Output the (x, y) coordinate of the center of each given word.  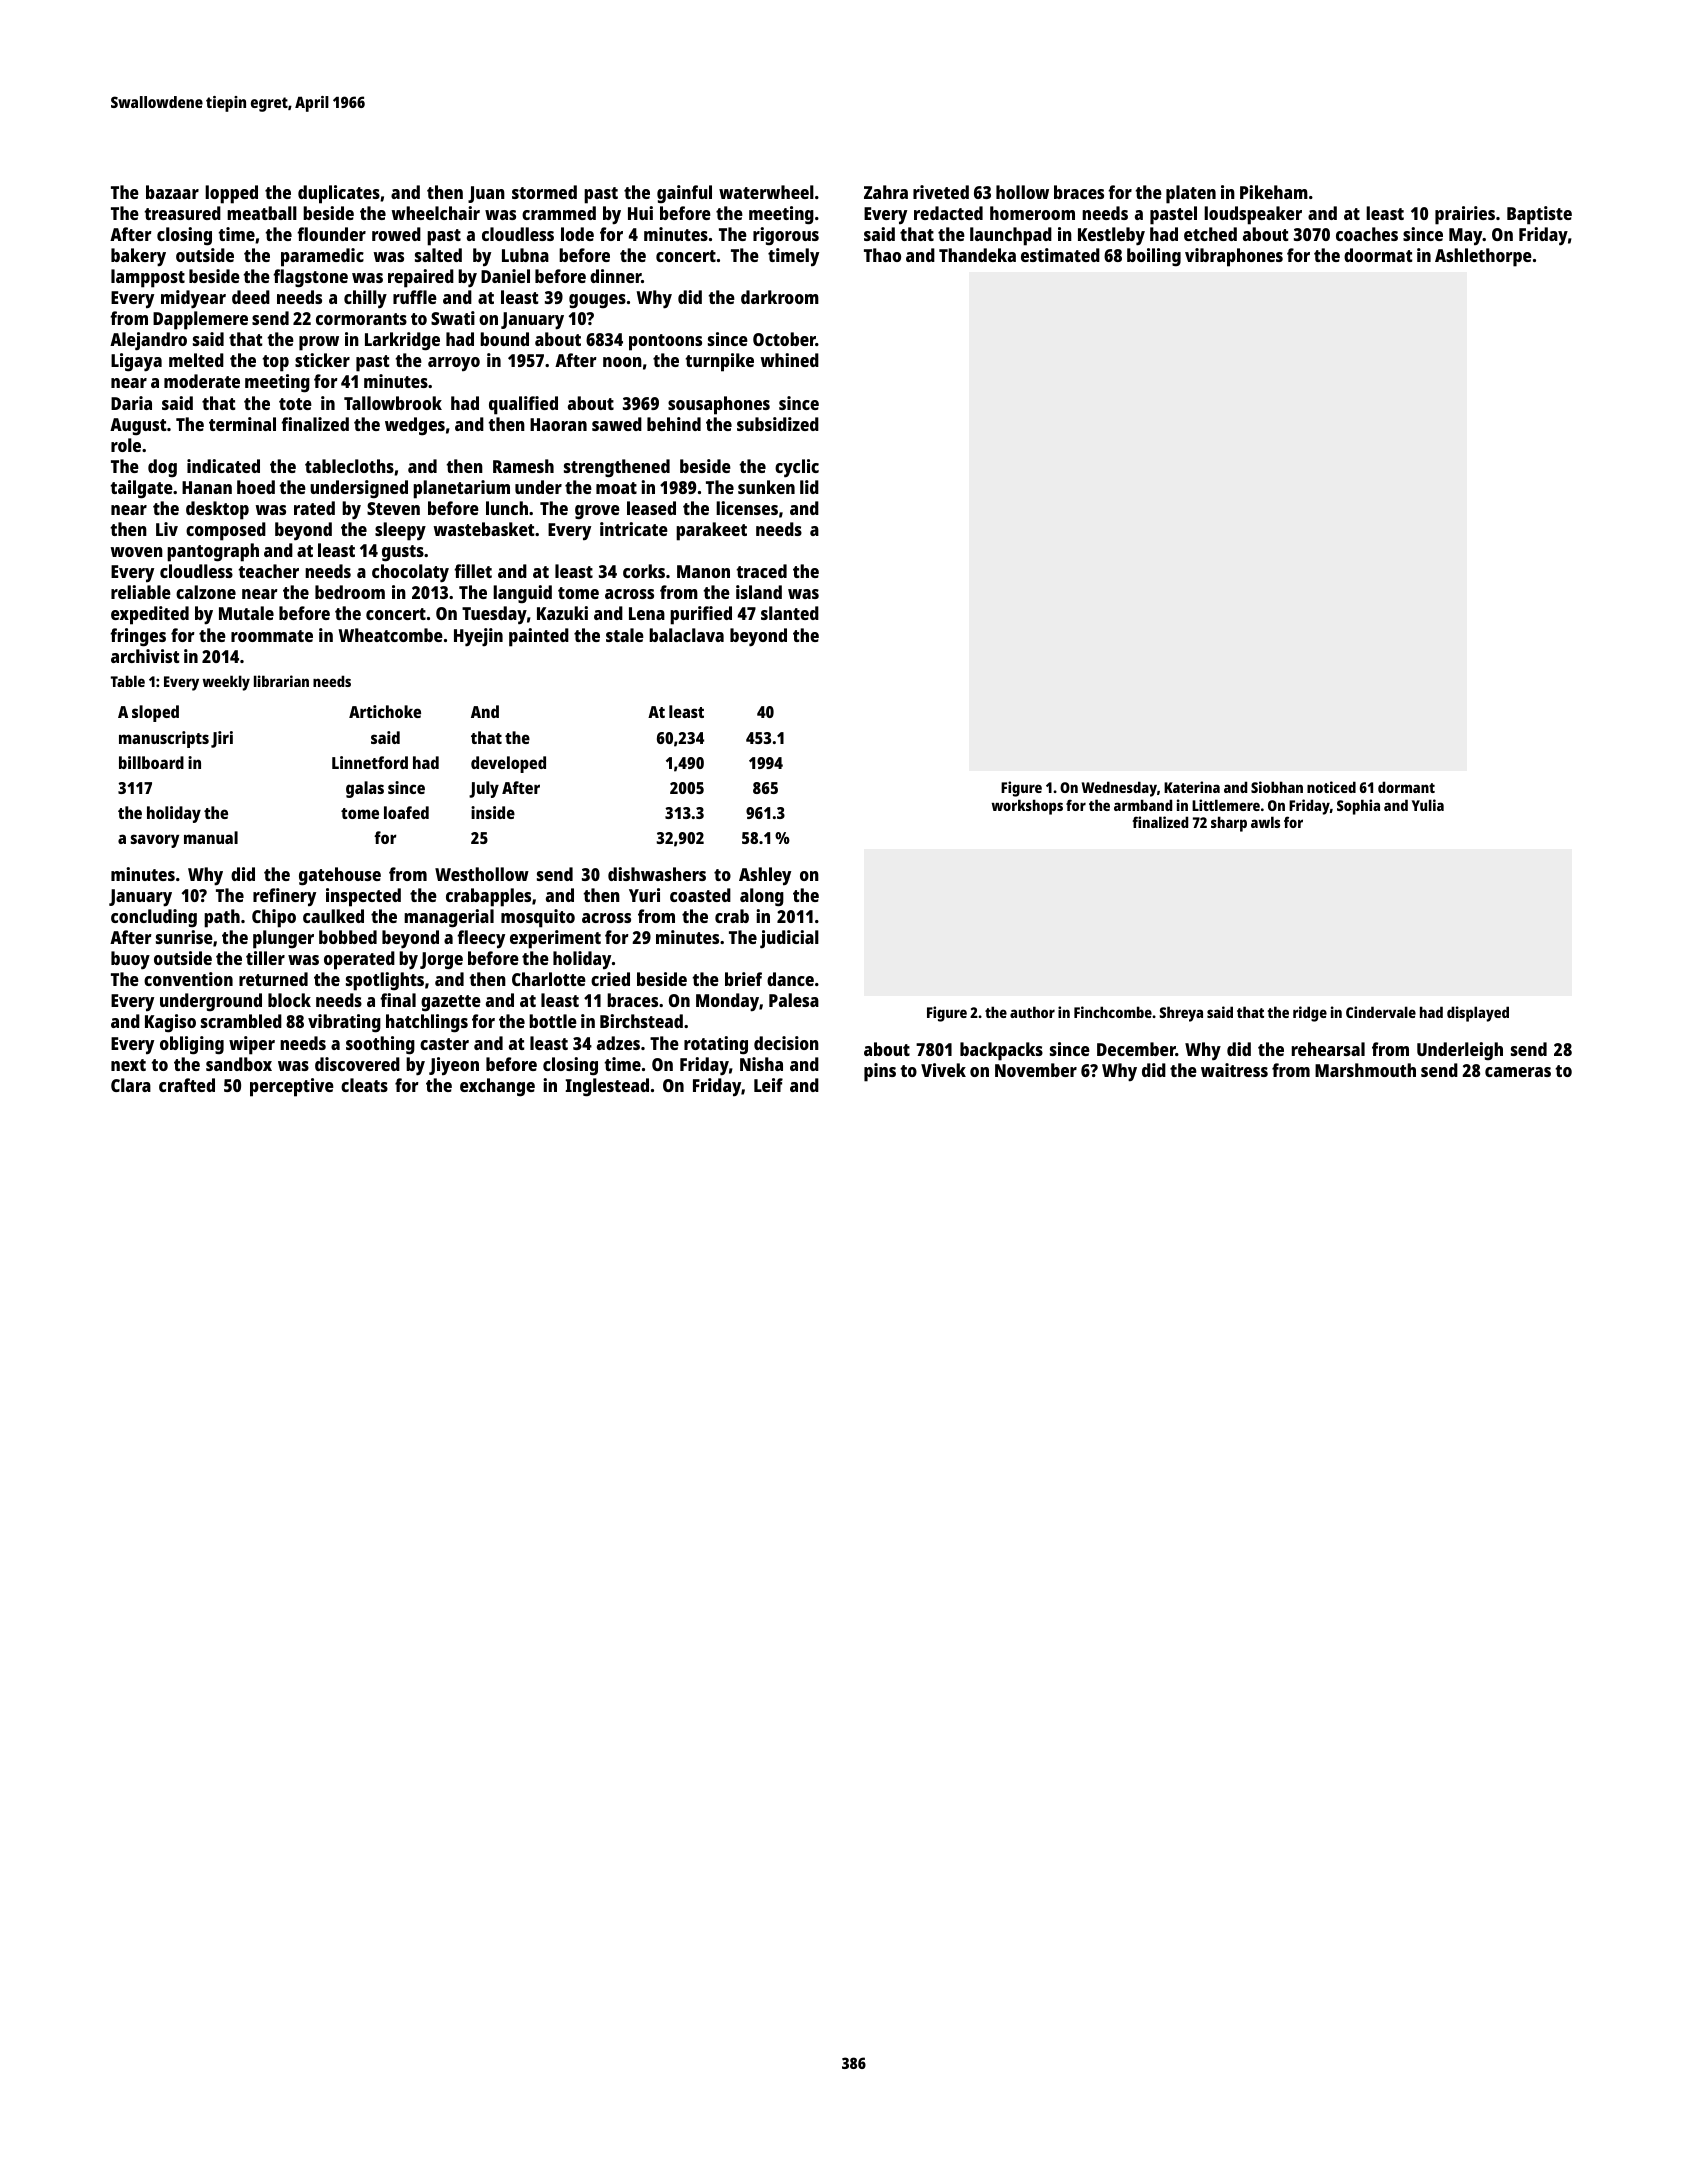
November (1036, 1070)
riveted (941, 192)
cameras (1518, 1072)
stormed (544, 192)
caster (444, 1044)
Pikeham (1274, 192)
